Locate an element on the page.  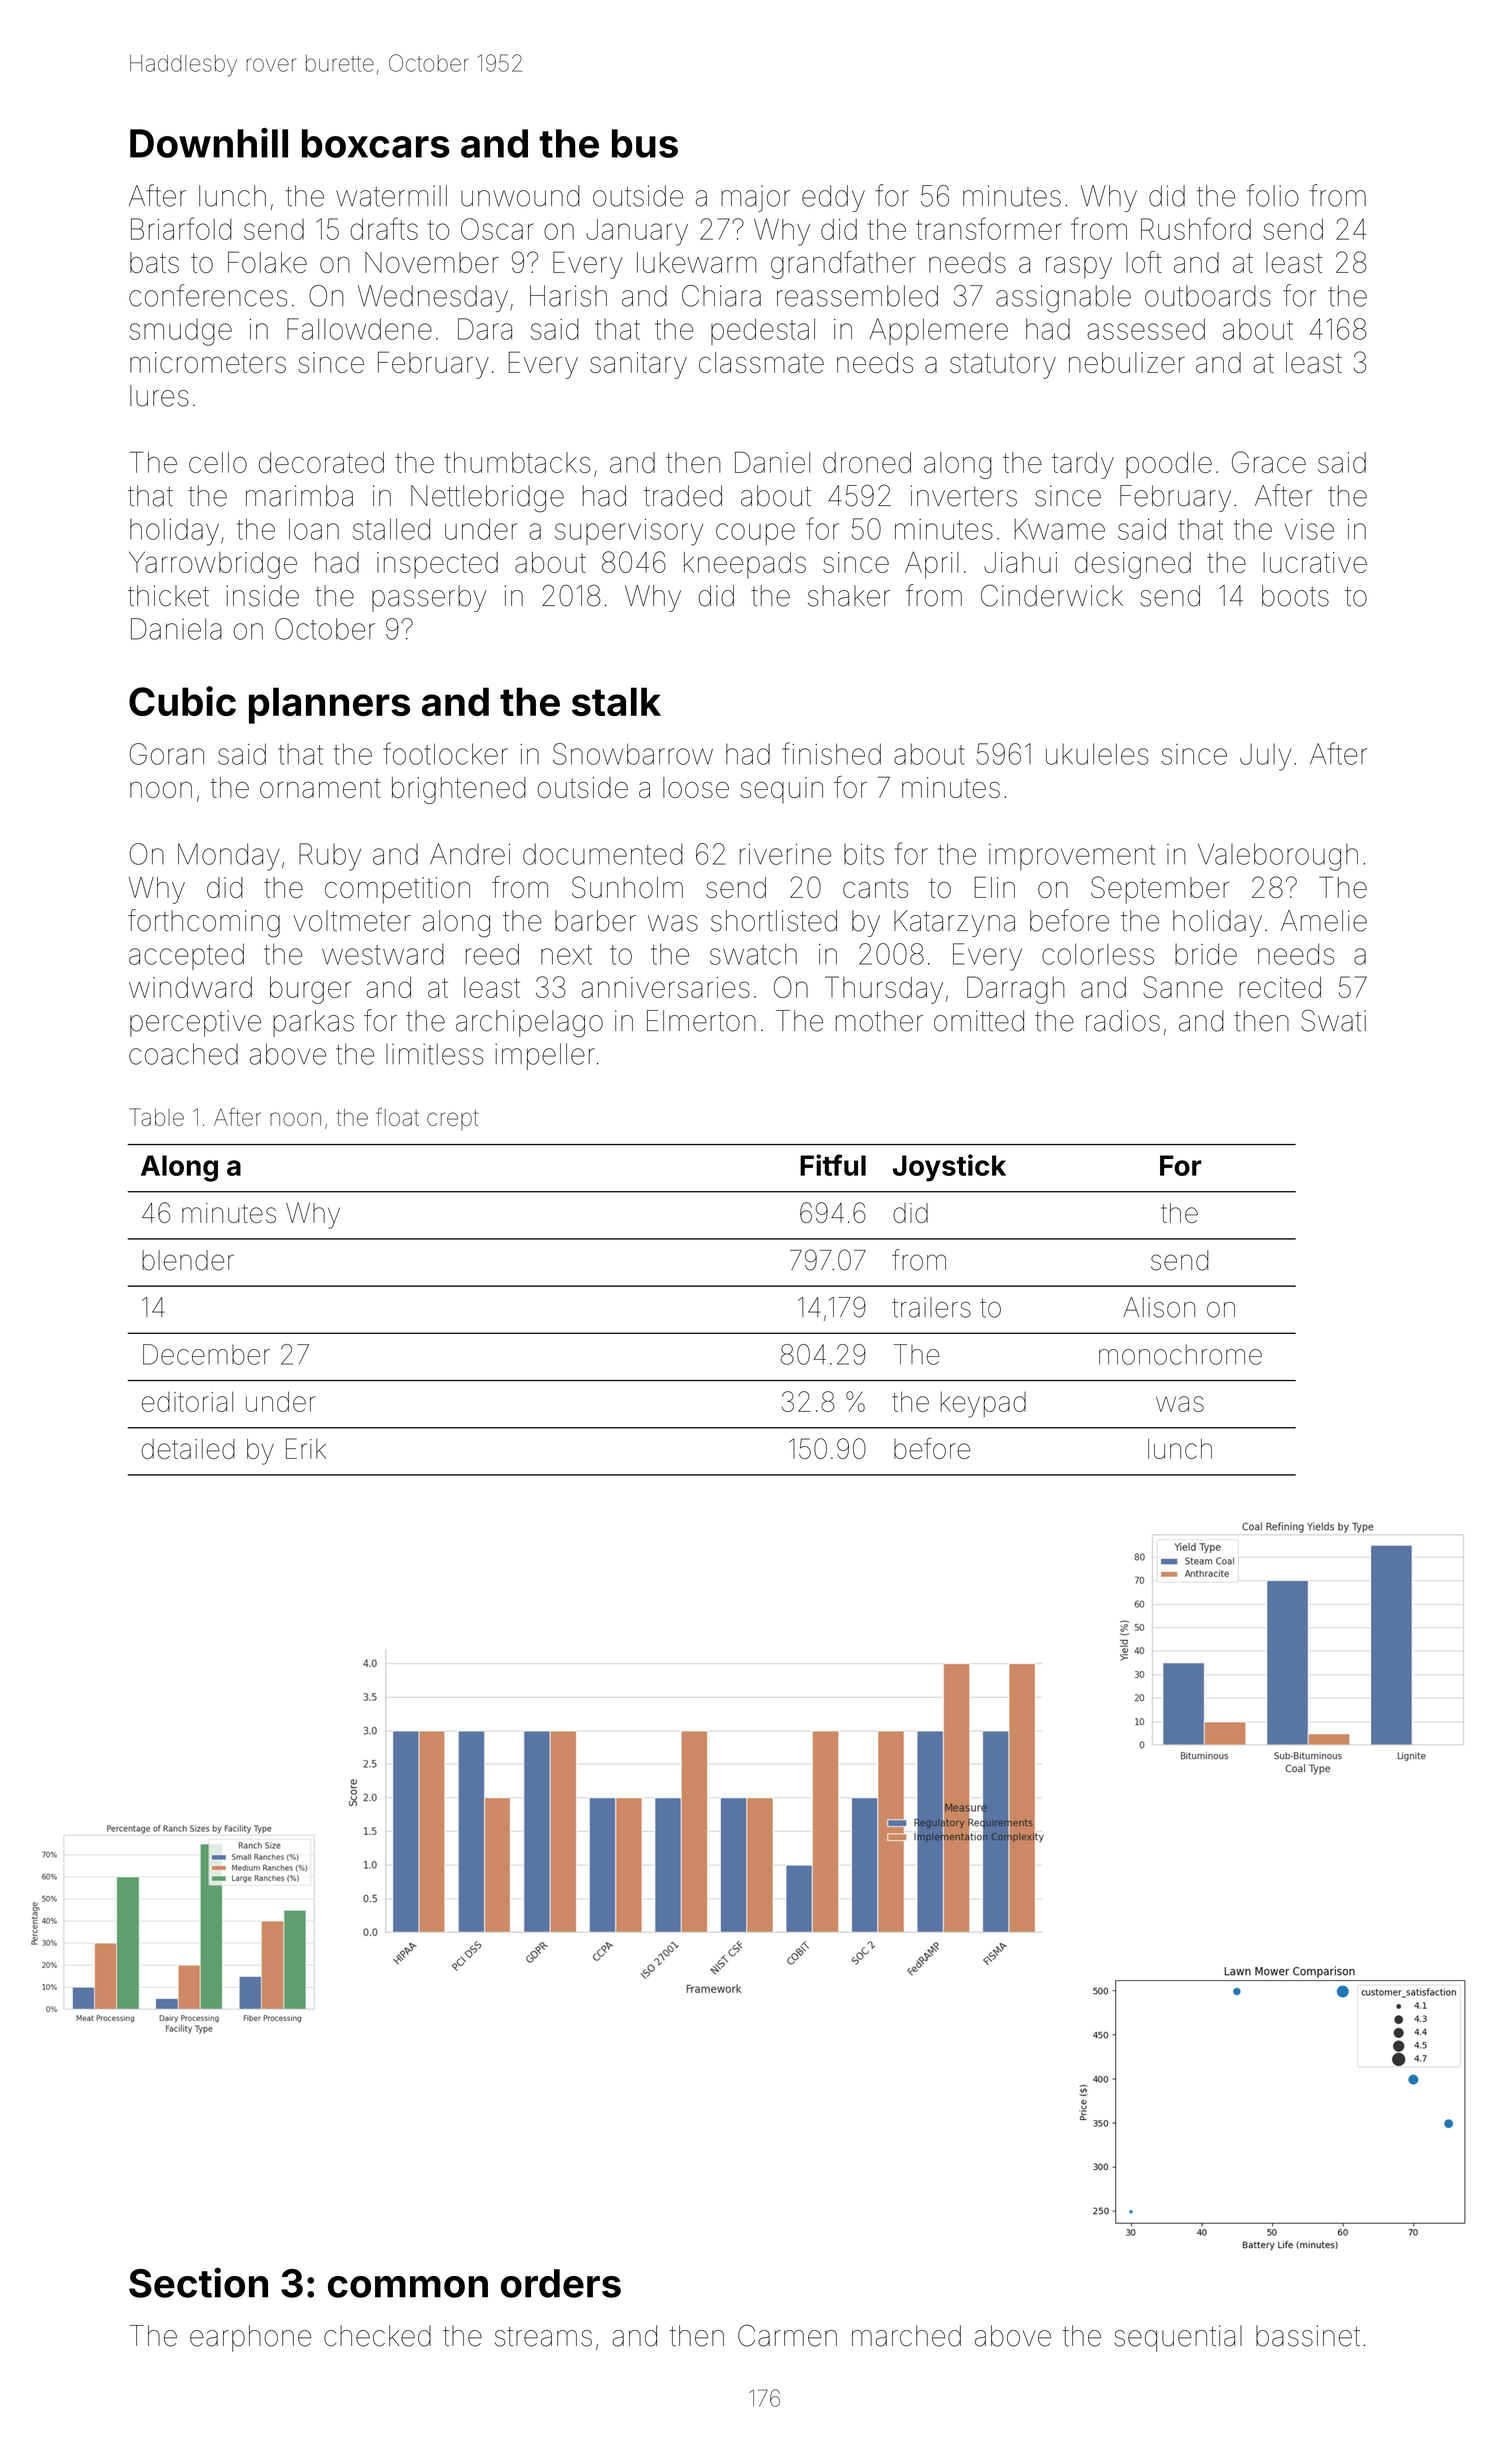
finished is located at coordinates (831, 753).
